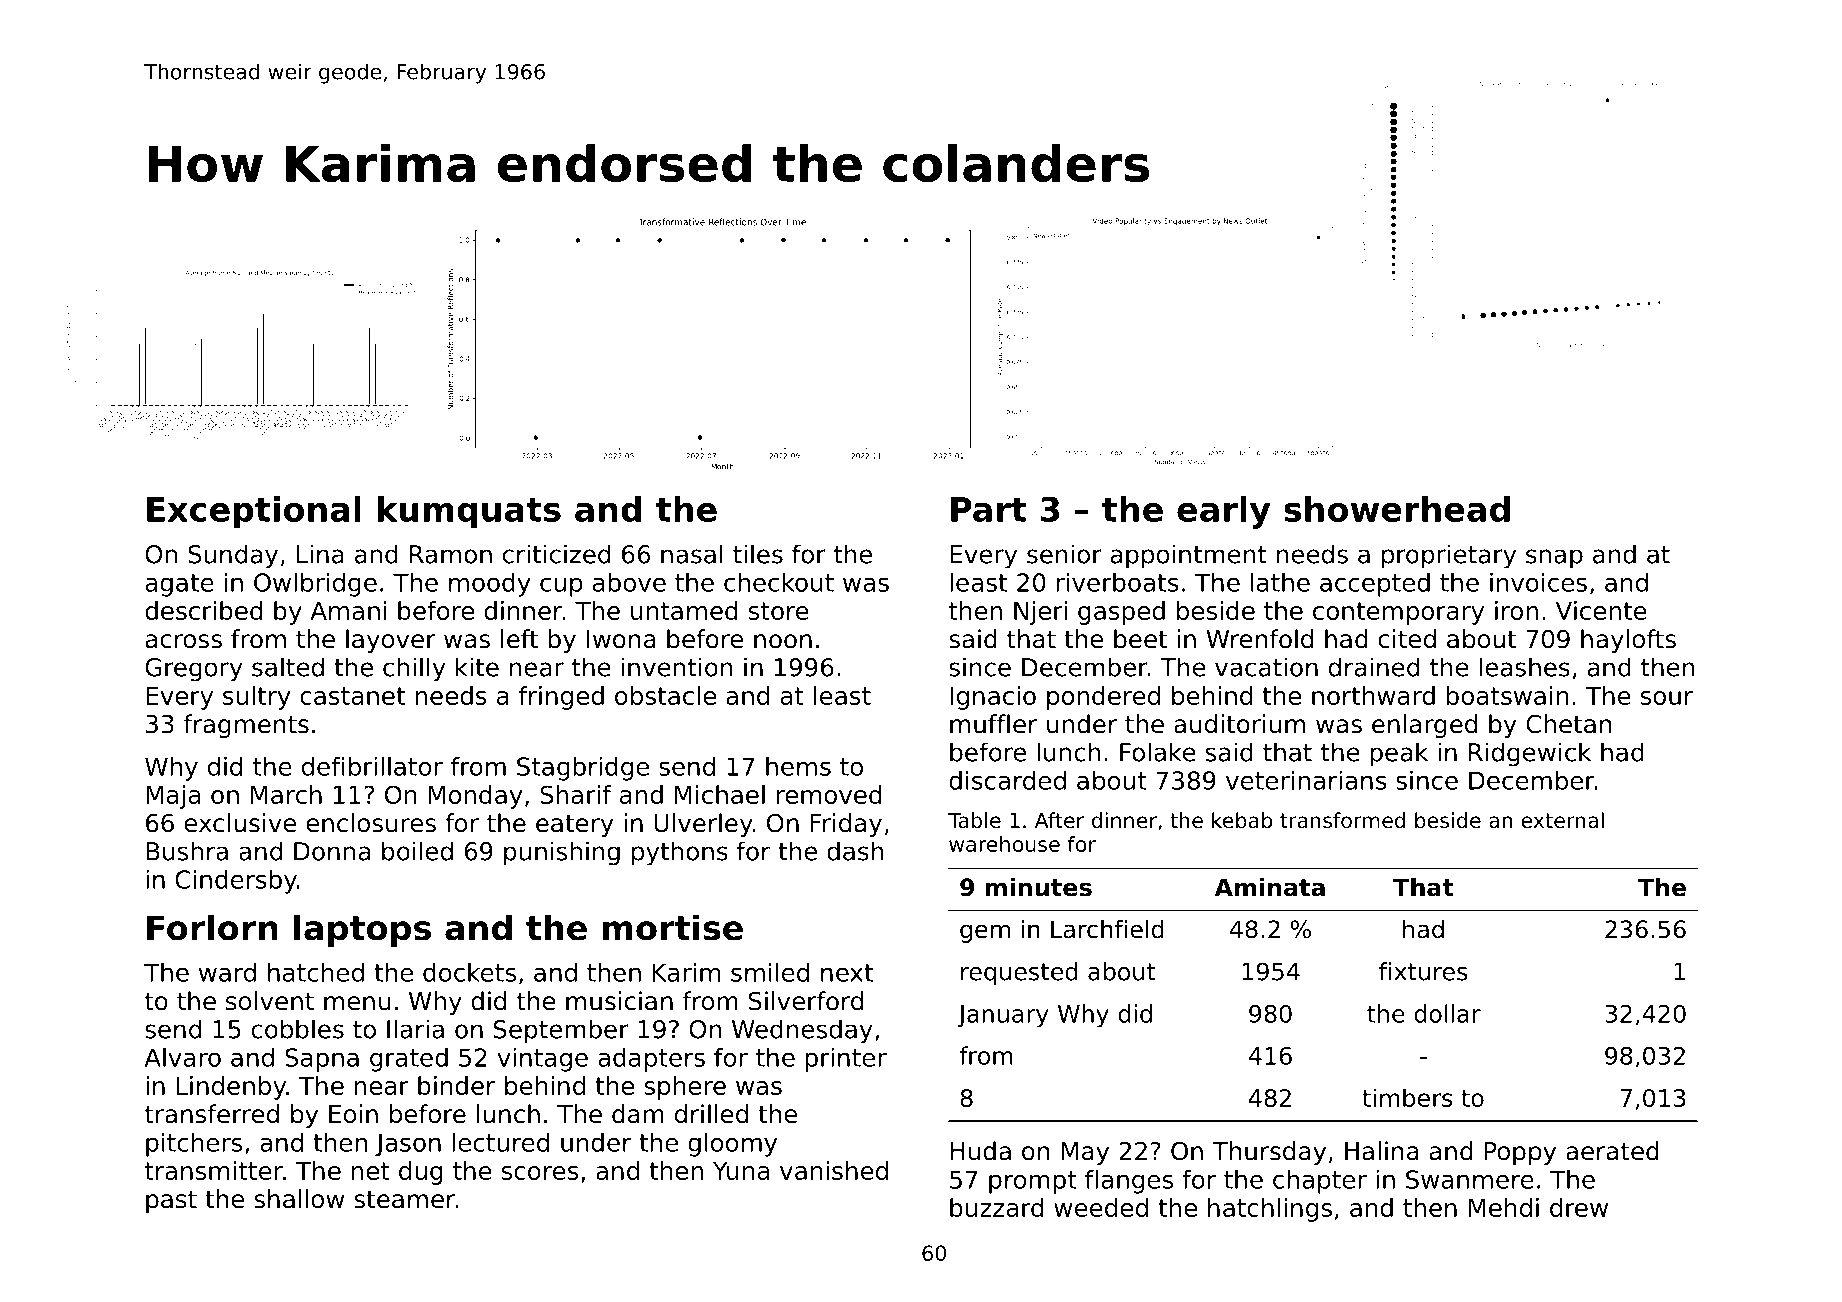 The height and width of the page is (1302, 1842). I want to click on transformed, so click(1342, 820).
